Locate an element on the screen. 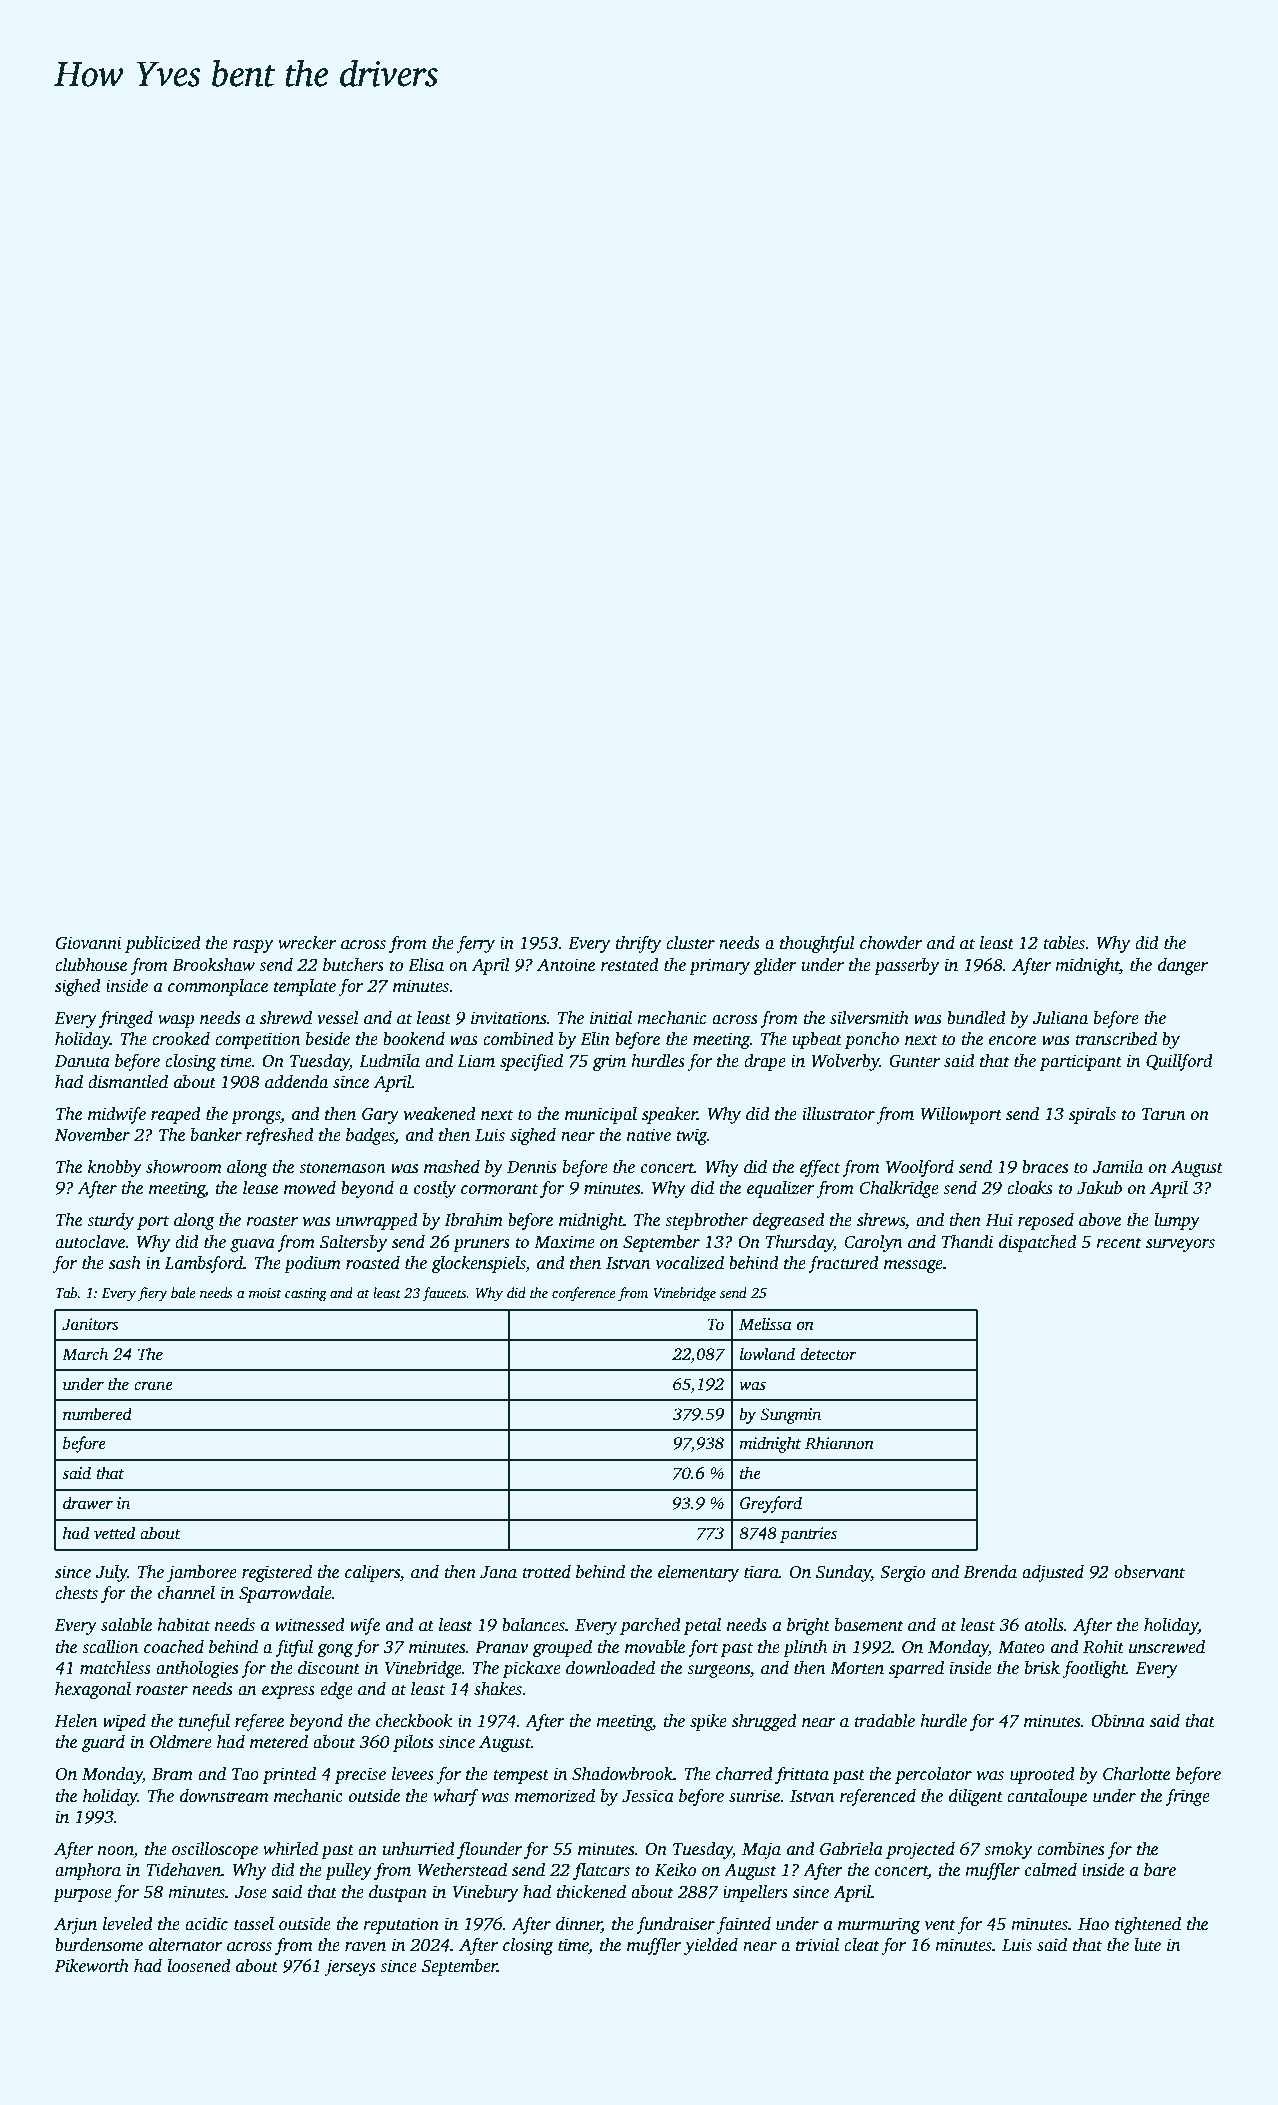 The height and width of the screenshot is (2105, 1278). tables is located at coordinates (1064, 943).
